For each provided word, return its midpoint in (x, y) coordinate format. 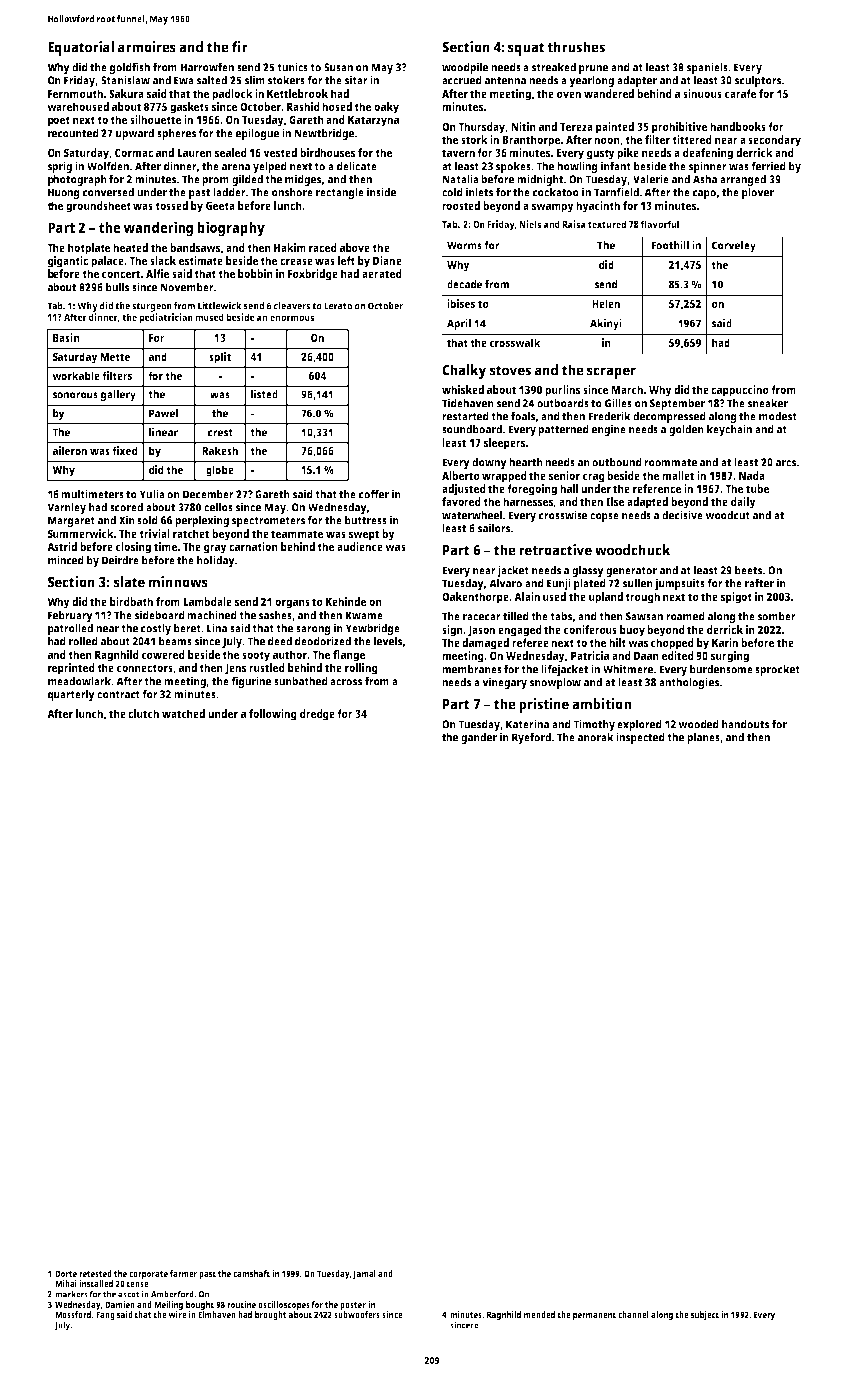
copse (604, 517)
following (273, 715)
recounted (73, 133)
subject (705, 1315)
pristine (544, 705)
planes (703, 738)
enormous (292, 318)
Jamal (364, 1274)
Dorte (66, 1273)
